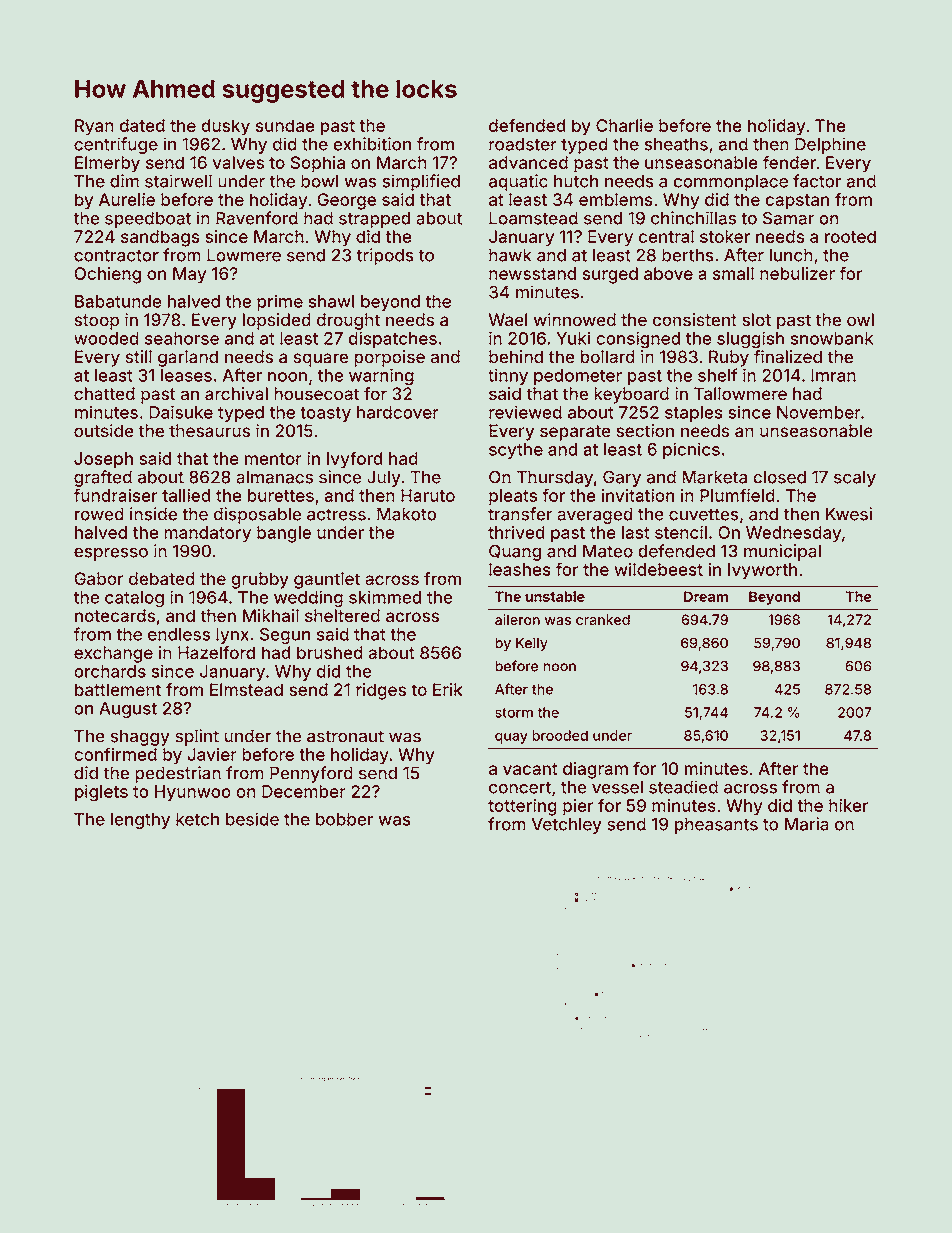  What do you see at coordinates (676, 144) in the page?
I see `sheaths` at bounding box center [676, 144].
